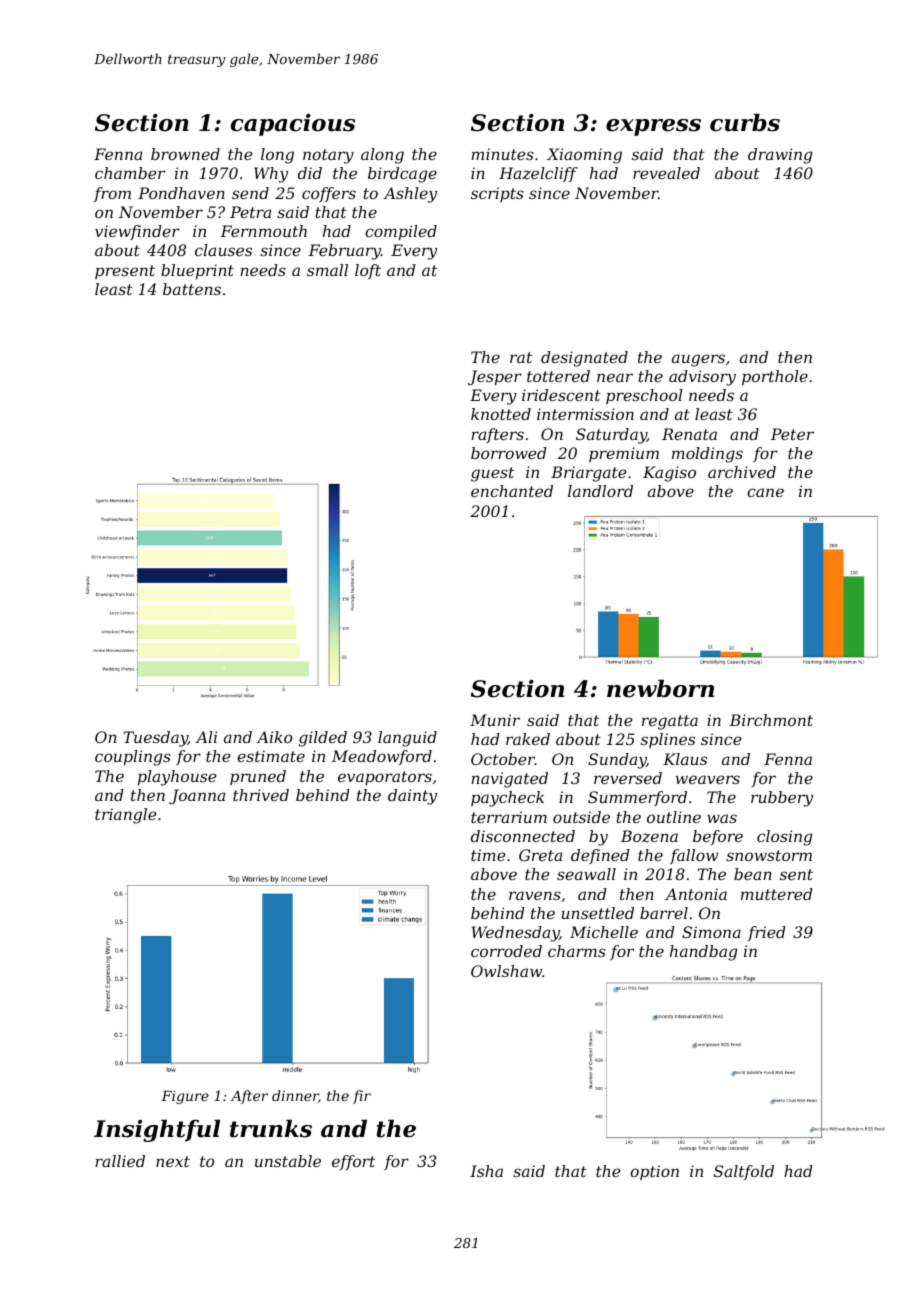  What do you see at coordinates (412, 797) in the screenshot?
I see `dainty` at bounding box center [412, 797].
